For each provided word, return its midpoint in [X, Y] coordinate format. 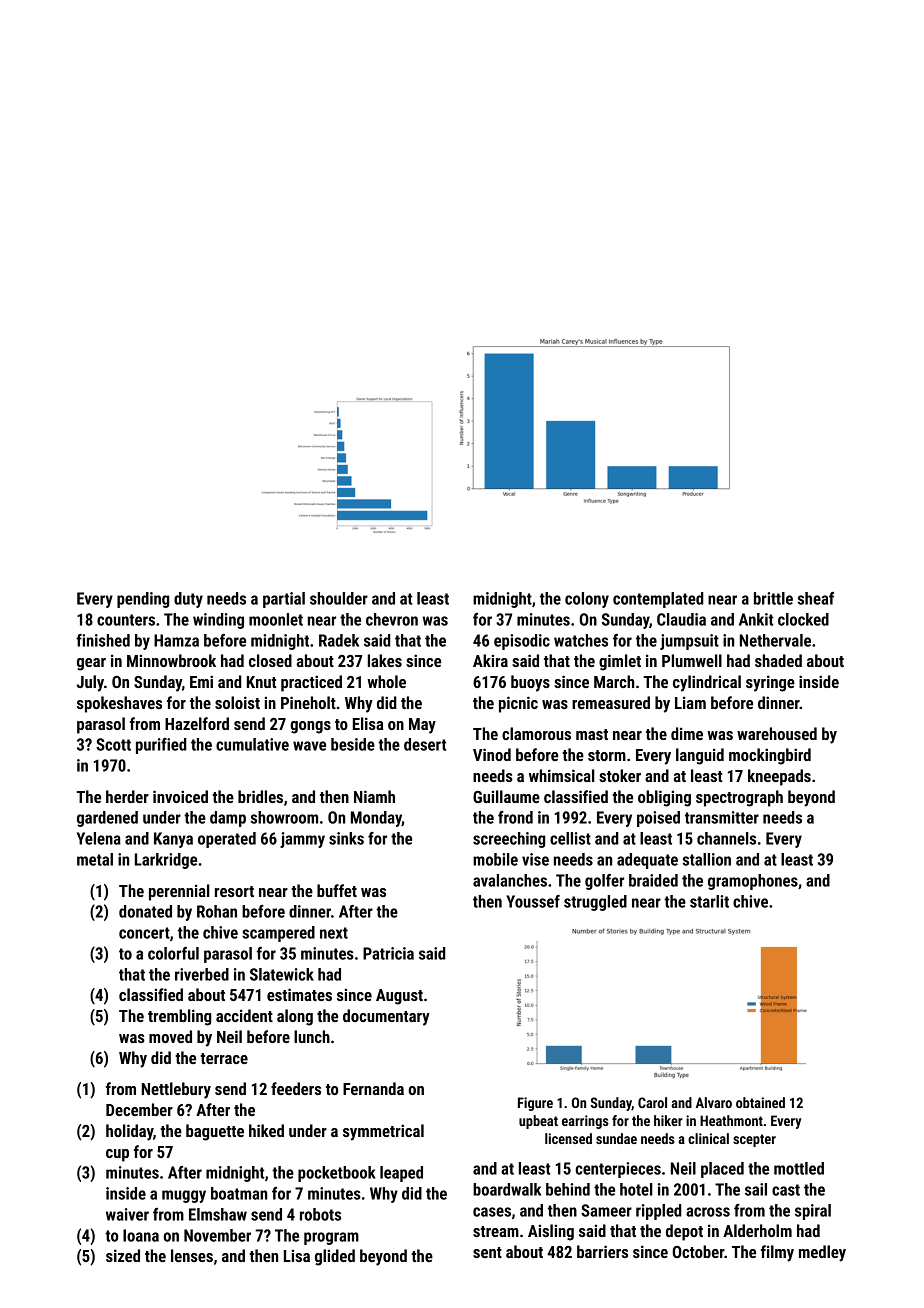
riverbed [202, 974]
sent [487, 1252]
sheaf [815, 598]
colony [587, 600]
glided [335, 1257]
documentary [386, 1017]
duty [188, 600]
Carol [652, 1102]
